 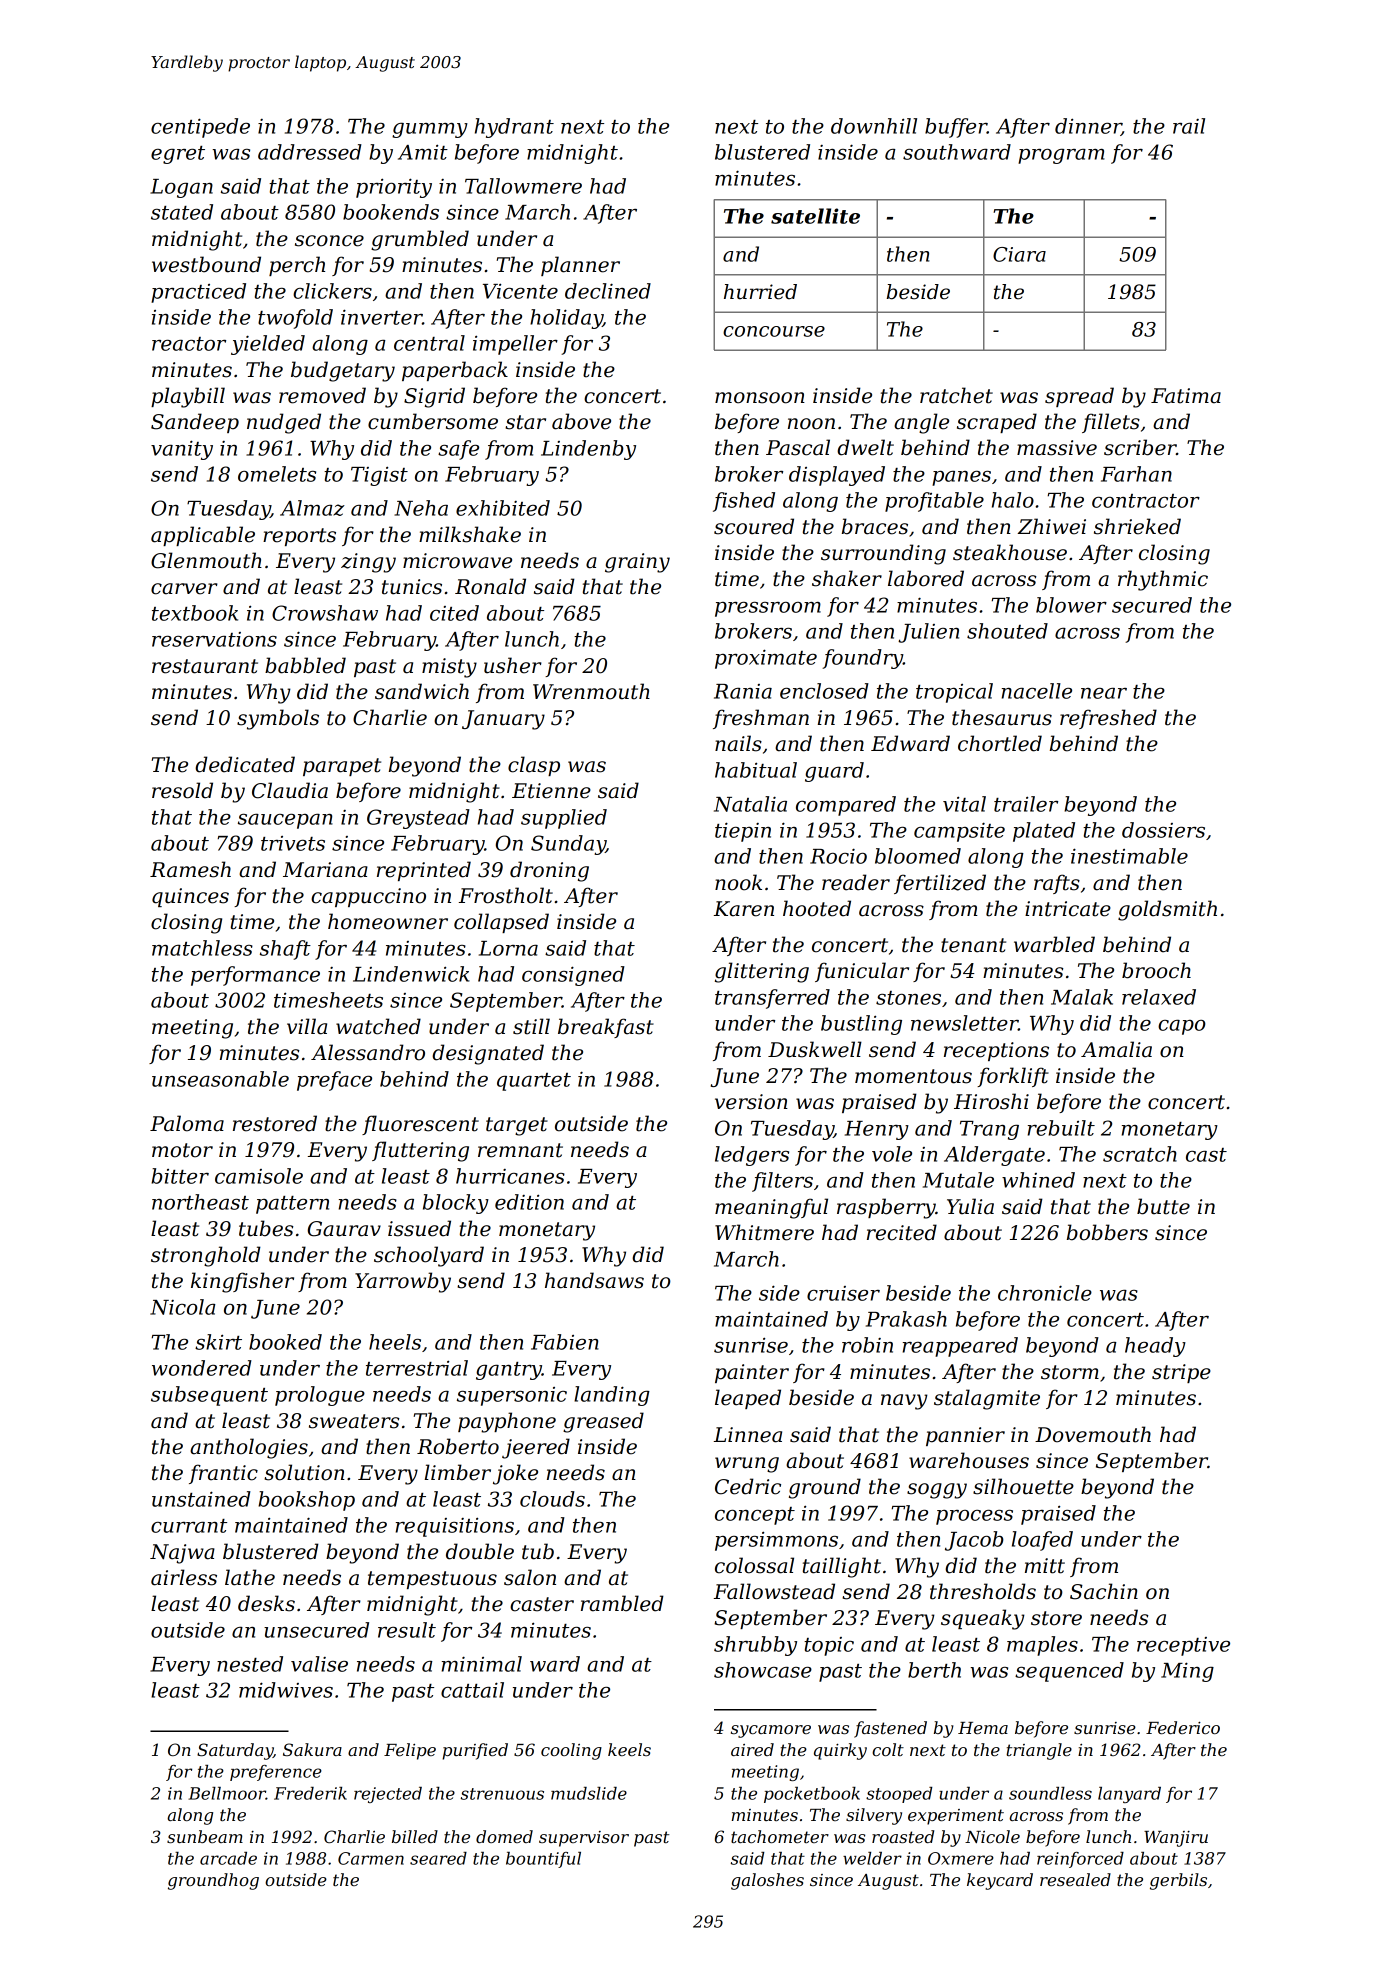 I want to click on collapsed, so click(x=501, y=923).
